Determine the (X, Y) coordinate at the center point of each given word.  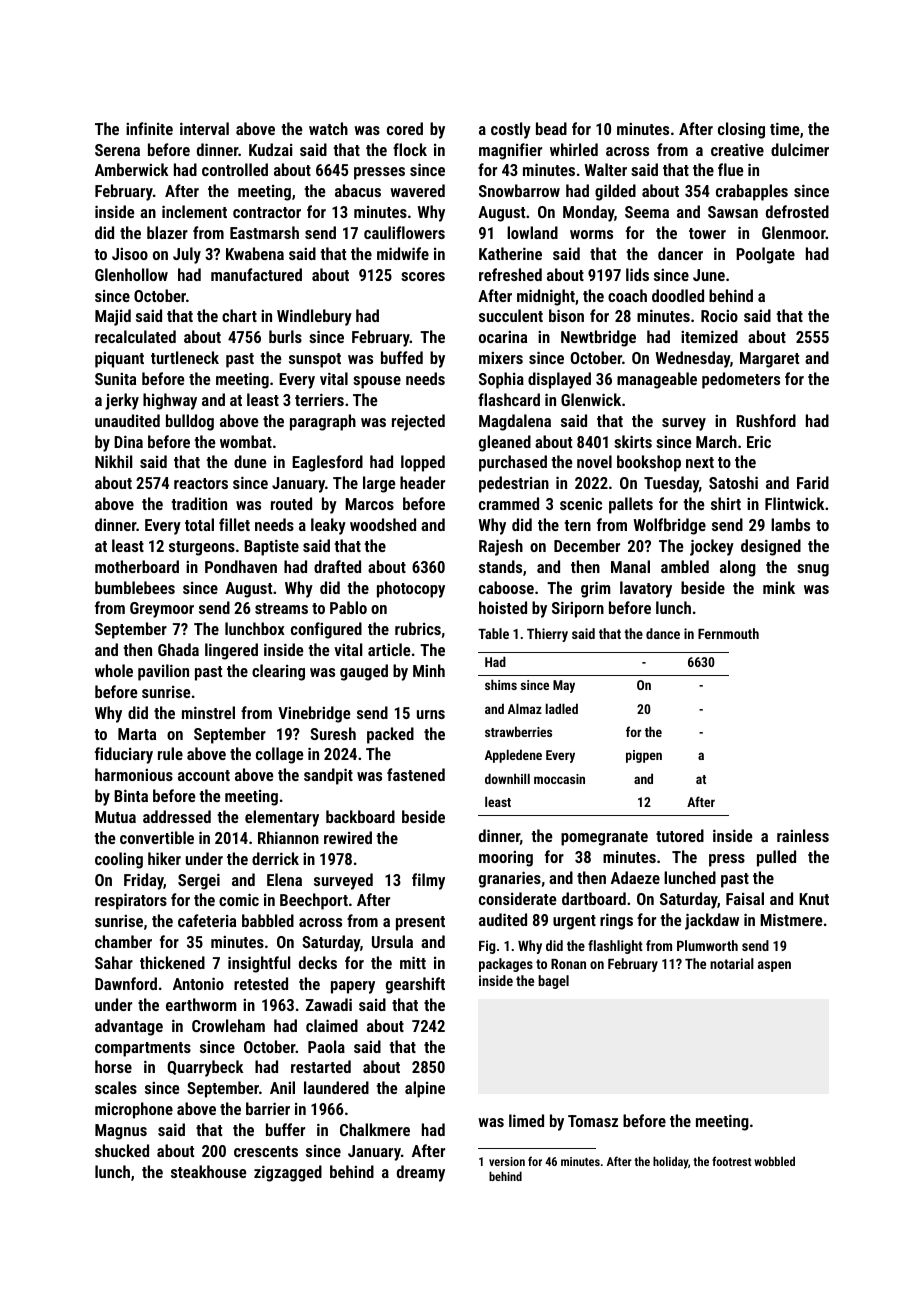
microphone (134, 1110)
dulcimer (800, 149)
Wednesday (692, 359)
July (187, 255)
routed (291, 503)
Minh (429, 670)
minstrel (208, 712)
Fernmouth (728, 633)
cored (405, 128)
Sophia (501, 380)
